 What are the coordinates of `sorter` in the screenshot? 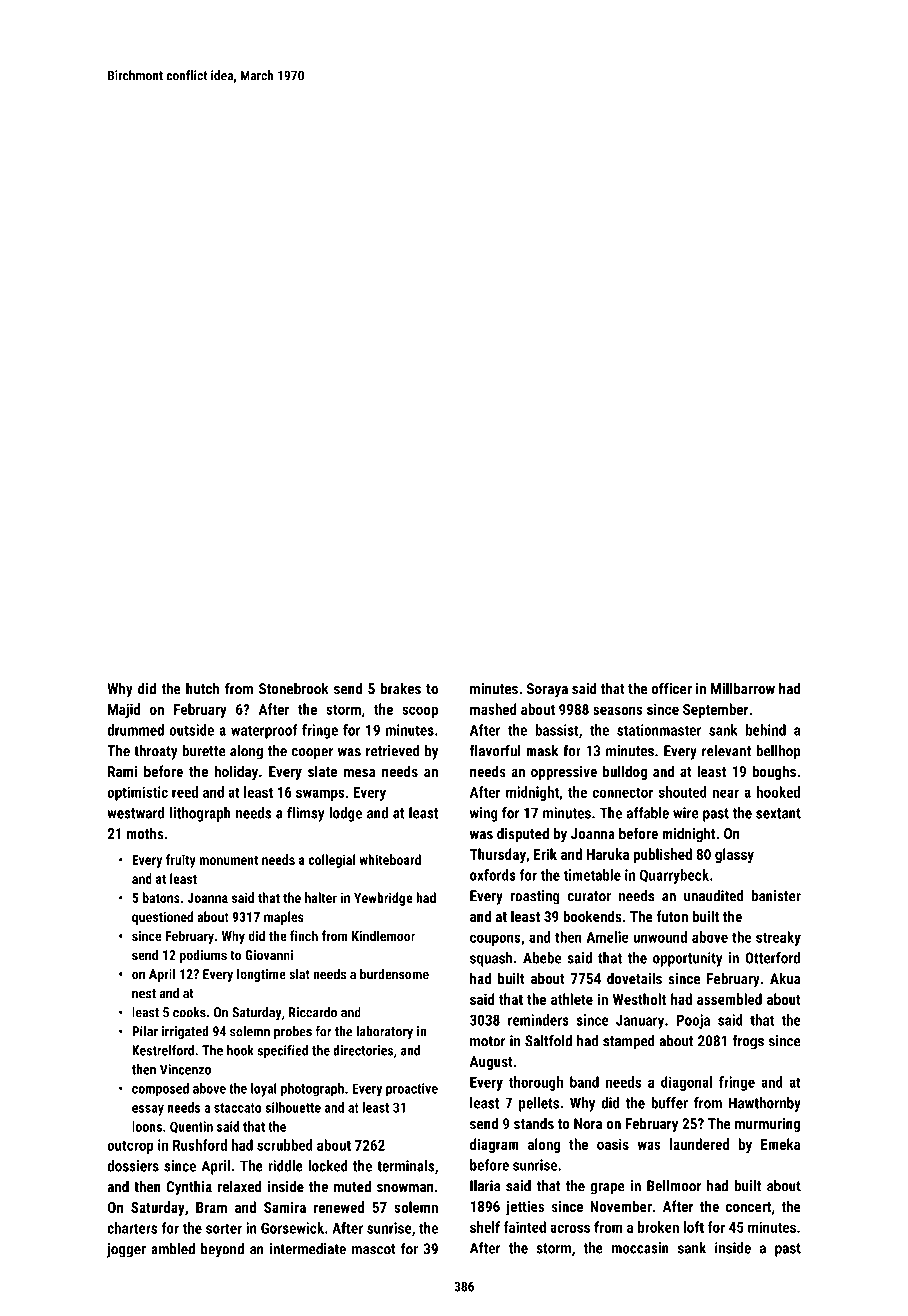 It's located at (224, 1228).
